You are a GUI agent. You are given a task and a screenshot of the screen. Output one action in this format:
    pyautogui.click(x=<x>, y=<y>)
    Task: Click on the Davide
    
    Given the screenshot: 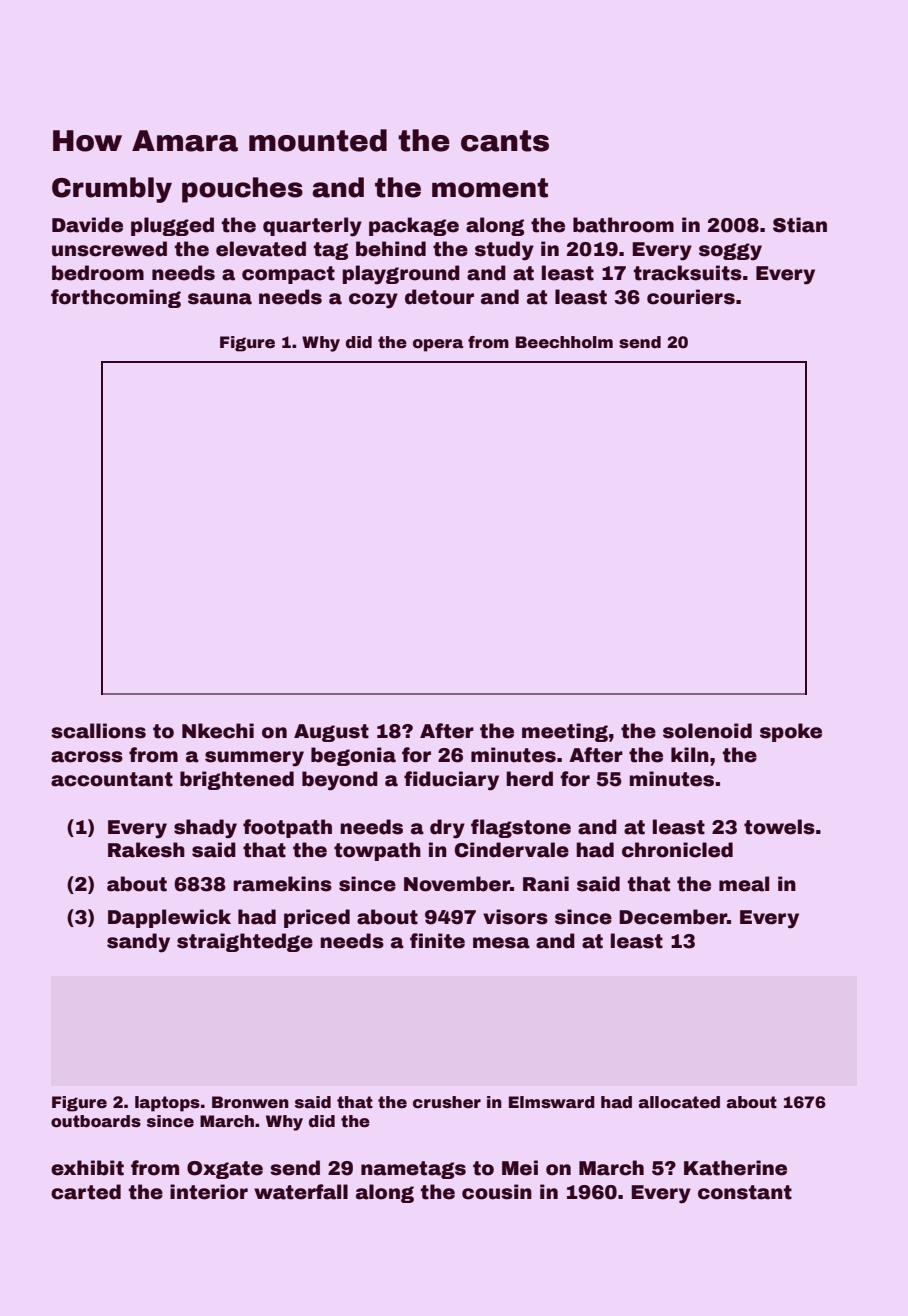 What is the action you would take?
    pyautogui.click(x=87, y=225)
